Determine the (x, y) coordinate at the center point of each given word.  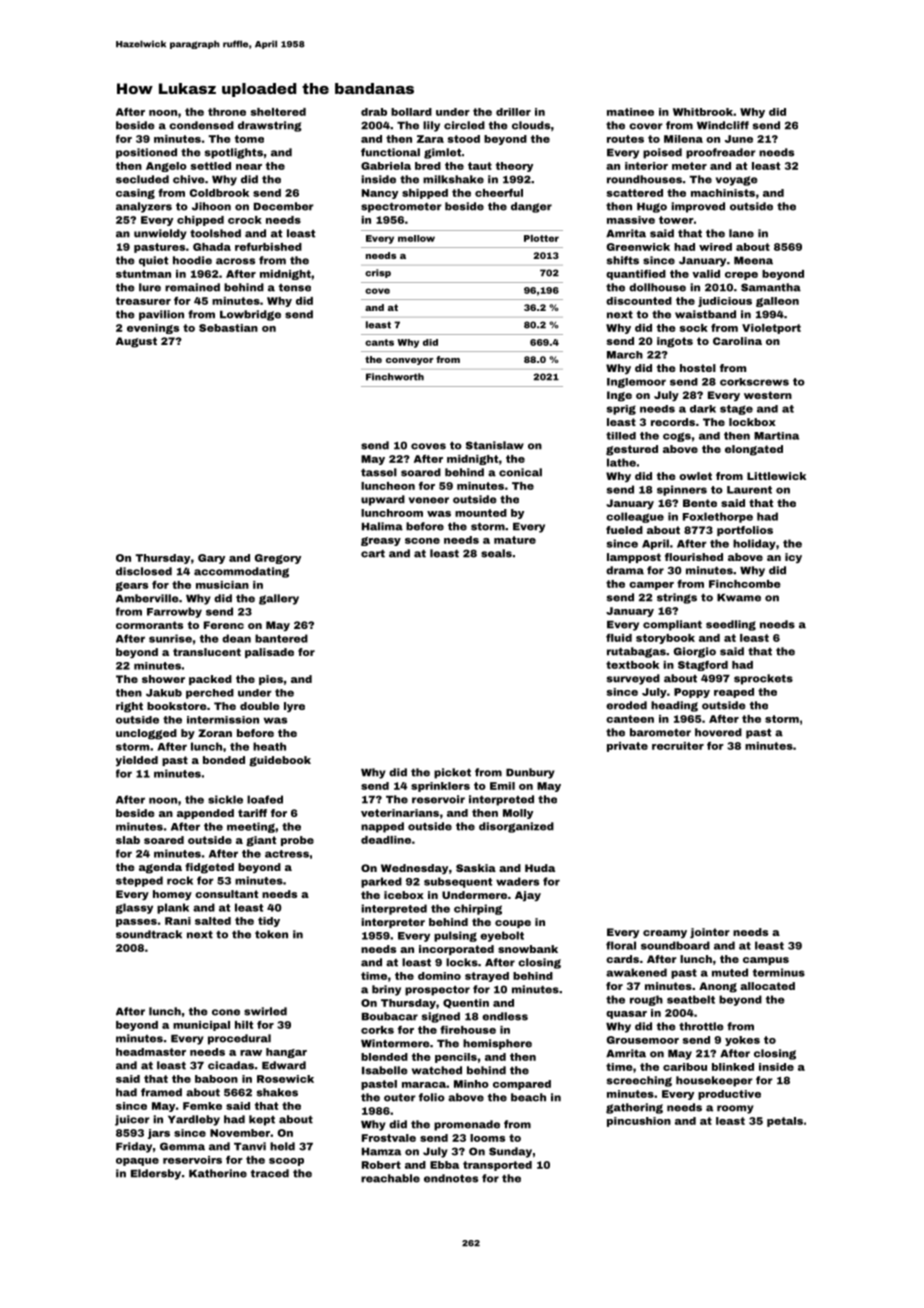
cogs (677, 437)
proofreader (721, 153)
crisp (378, 273)
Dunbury (530, 773)
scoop (286, 1162)
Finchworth (395, 377)
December (284, 206)
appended (205, 814)
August (136, 342)
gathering (634, 1108)
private (627, 747)
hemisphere (497, 1044)
